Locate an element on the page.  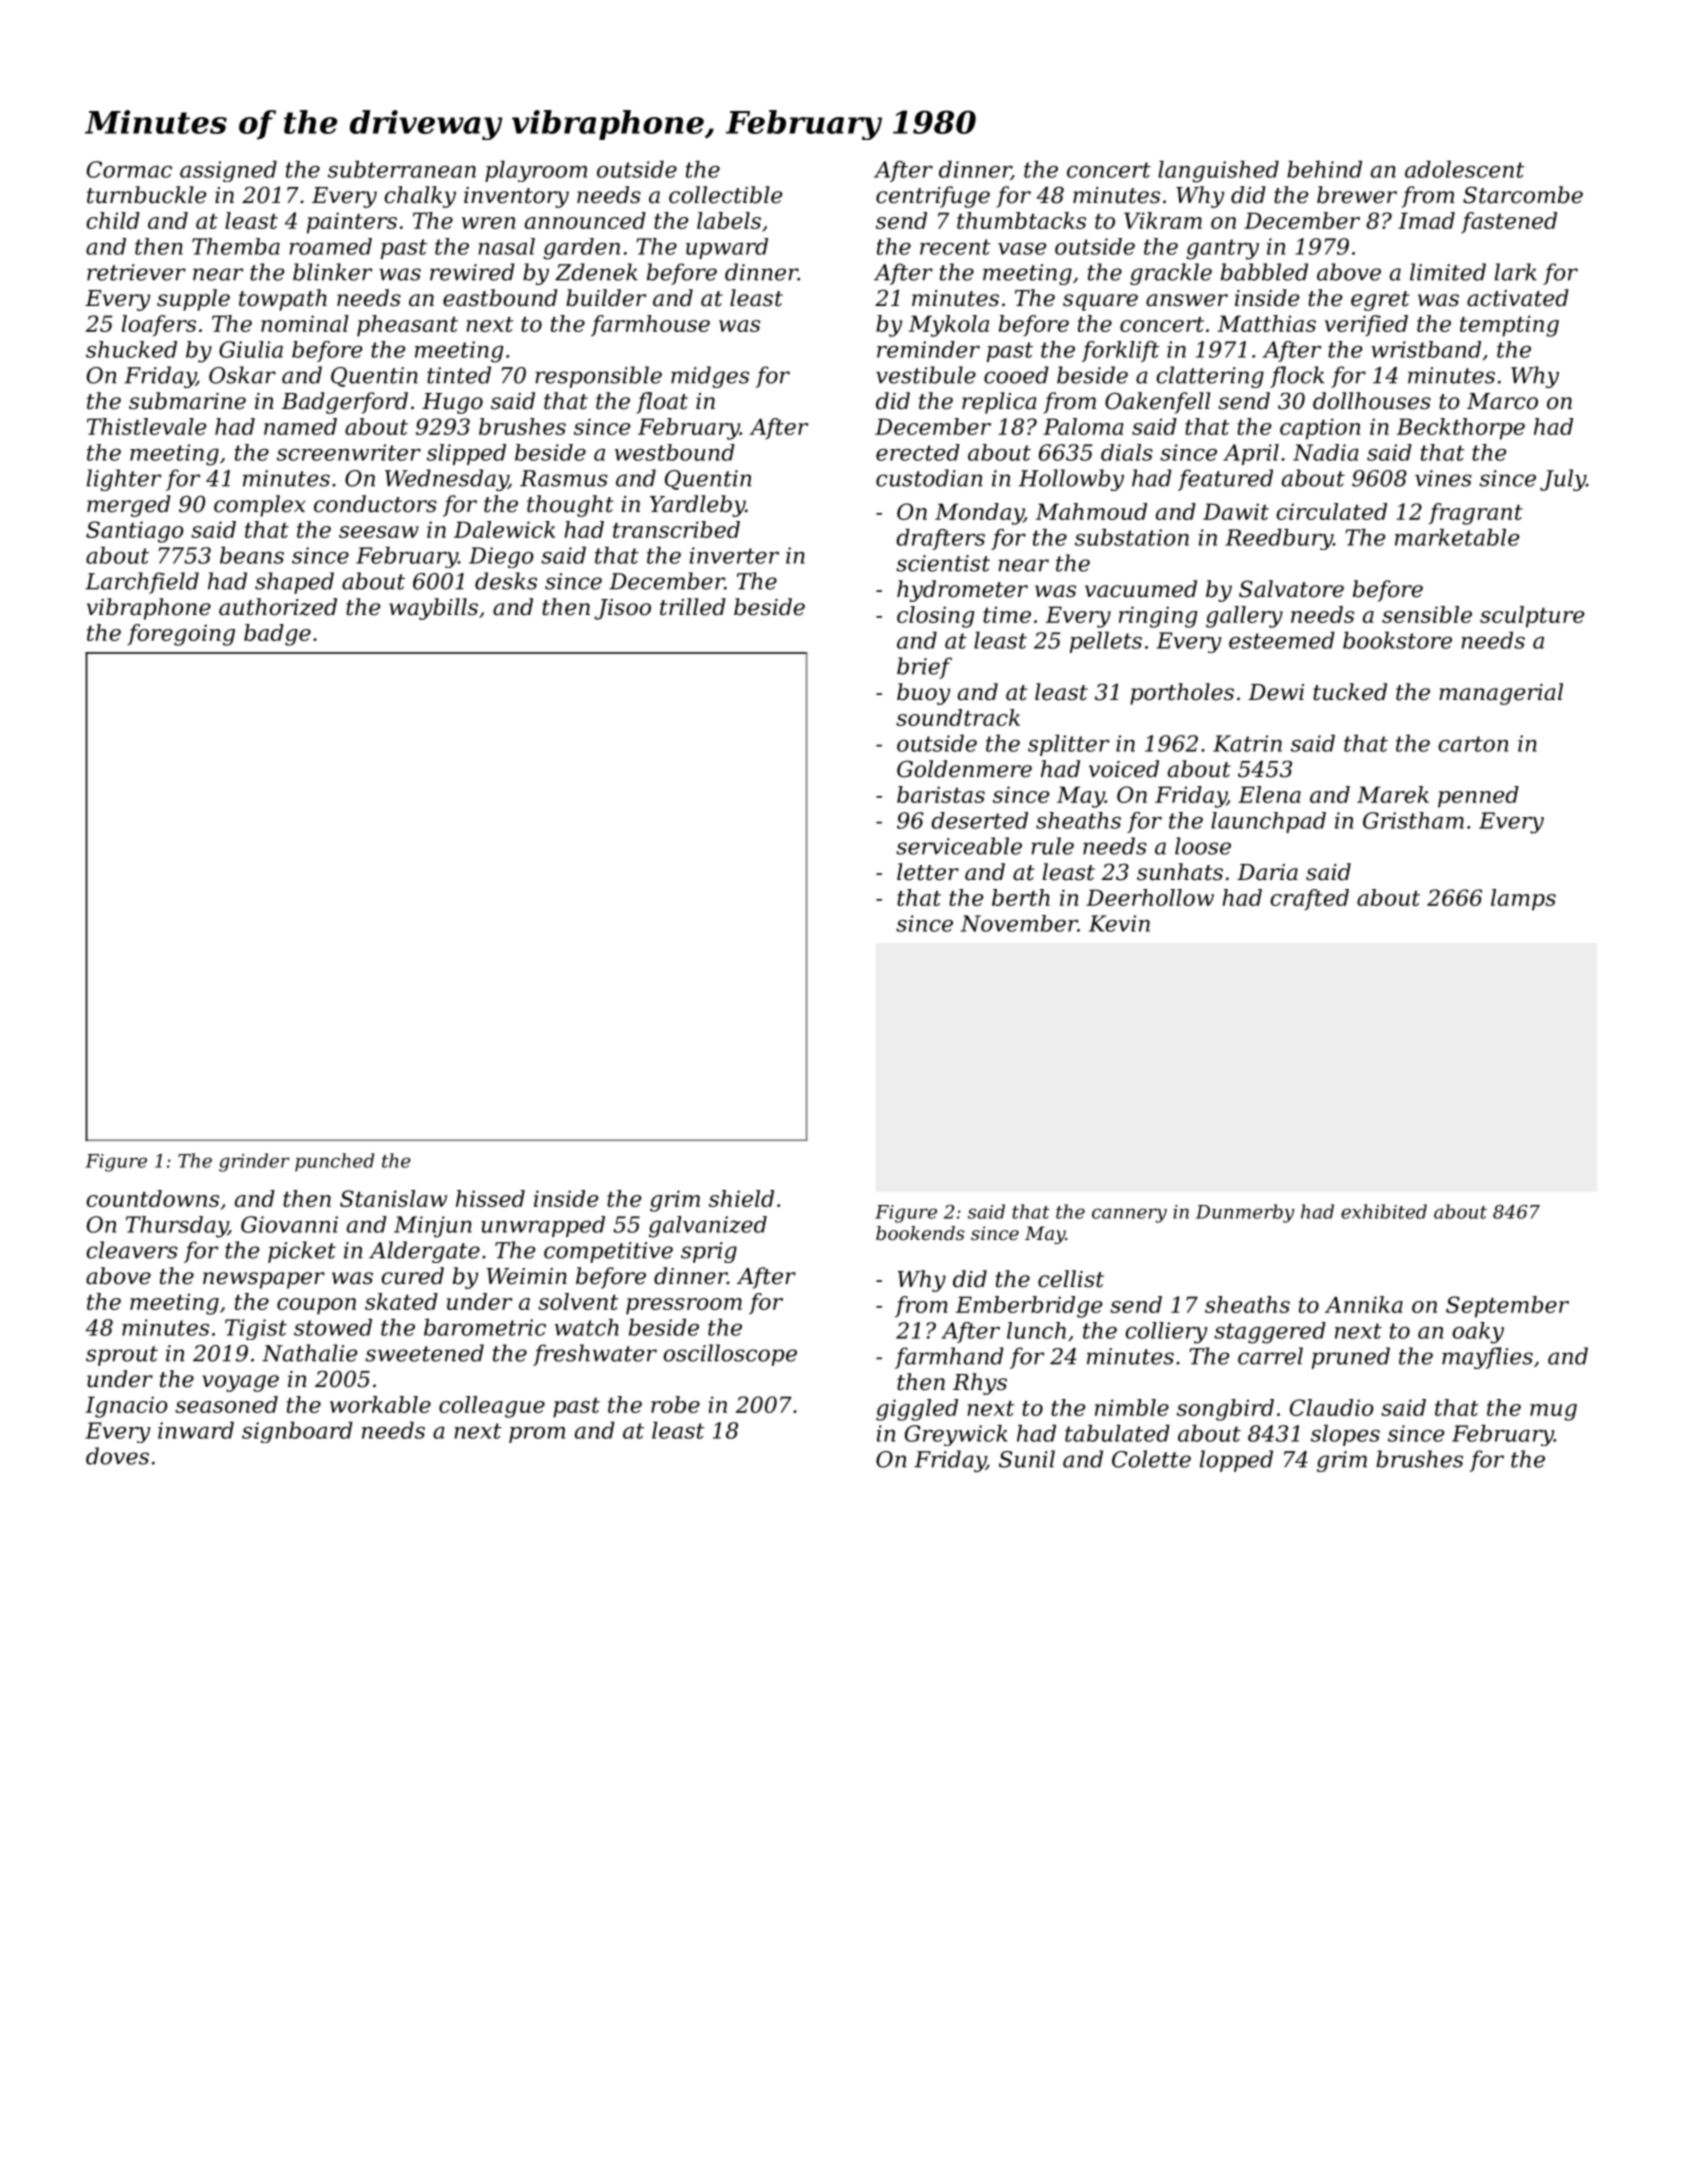
foregoing is located at coordinates (181, 635).
